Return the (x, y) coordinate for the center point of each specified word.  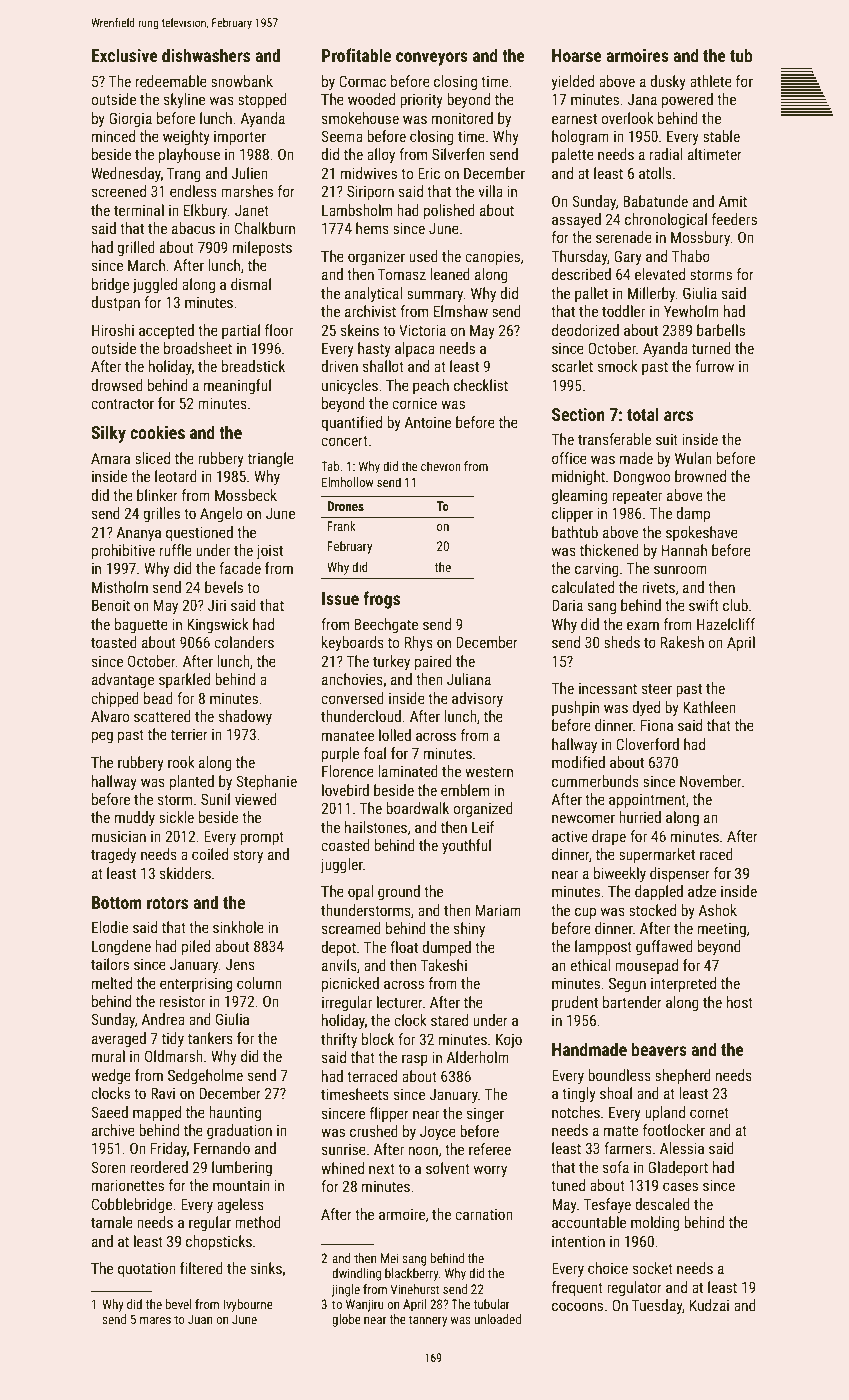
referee (490, 1149)
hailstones (376, 827)
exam (643, 625)
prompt (262, 838)
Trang (184, 174)
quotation (147, 1270)
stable (721, 136)
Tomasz (402, 274)
